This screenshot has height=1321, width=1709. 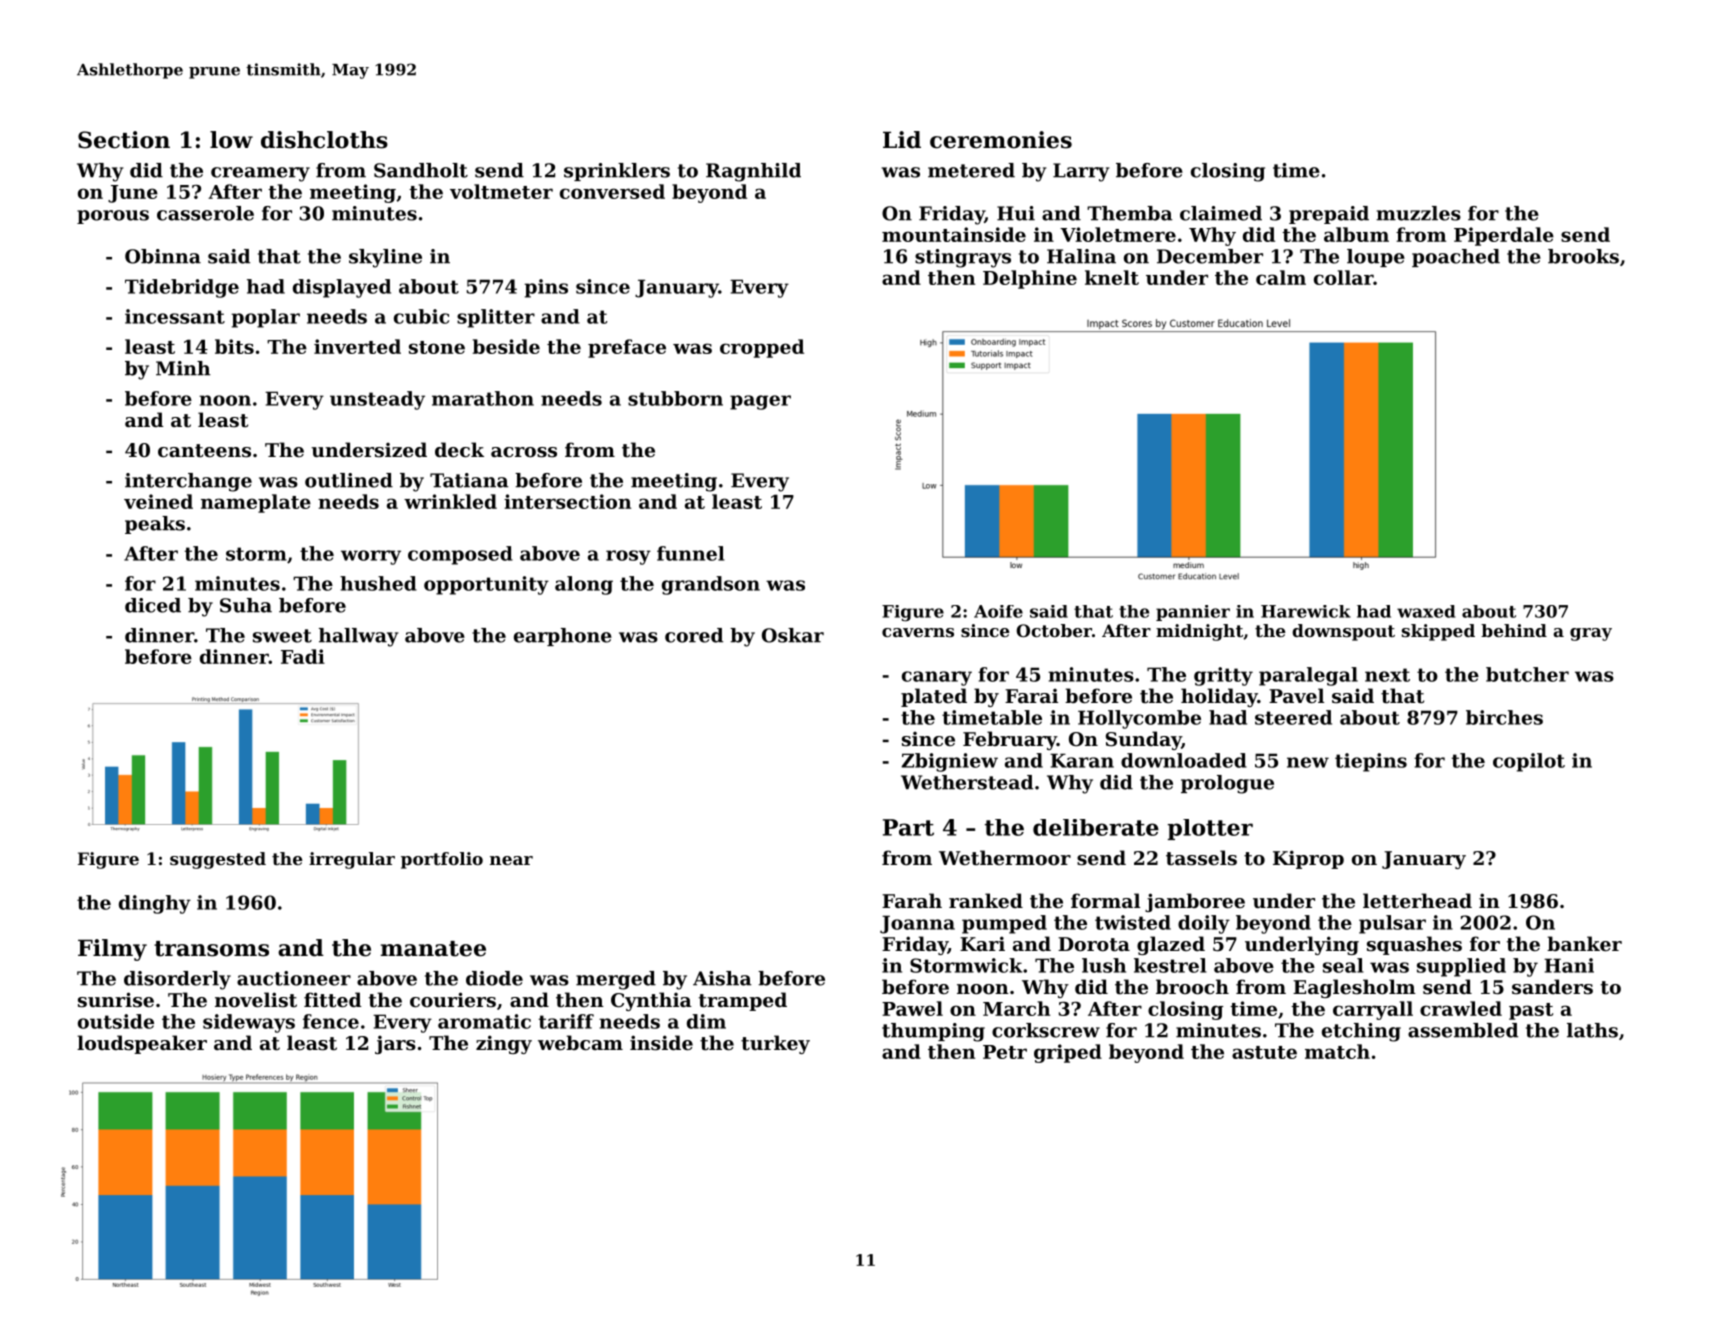 What do you see at coordinates (1193, 613) in the screenshot?
I see `pannier` at bounding box center [1193, 613].
